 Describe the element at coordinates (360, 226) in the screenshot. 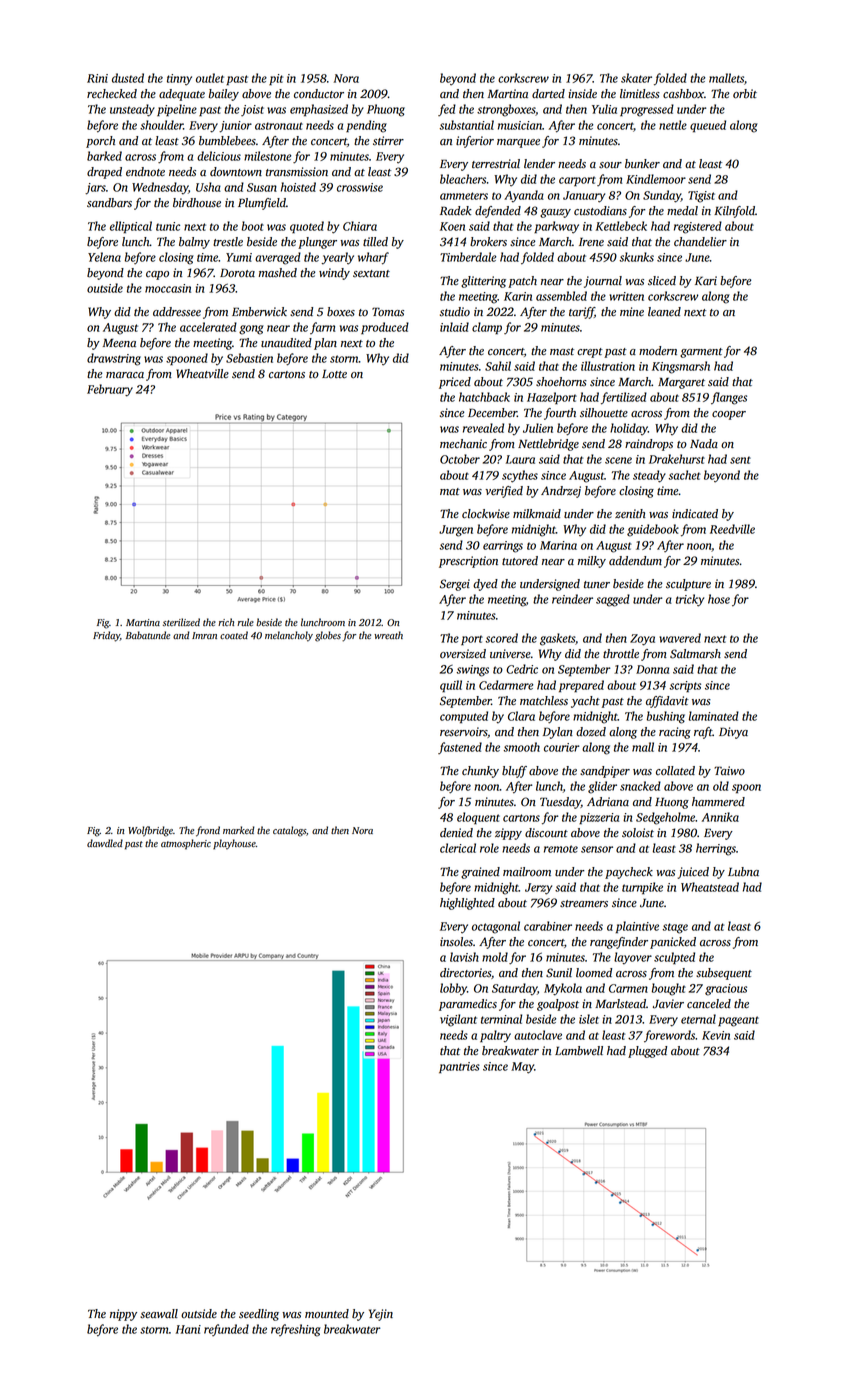

I see `Chiara` at that location.
